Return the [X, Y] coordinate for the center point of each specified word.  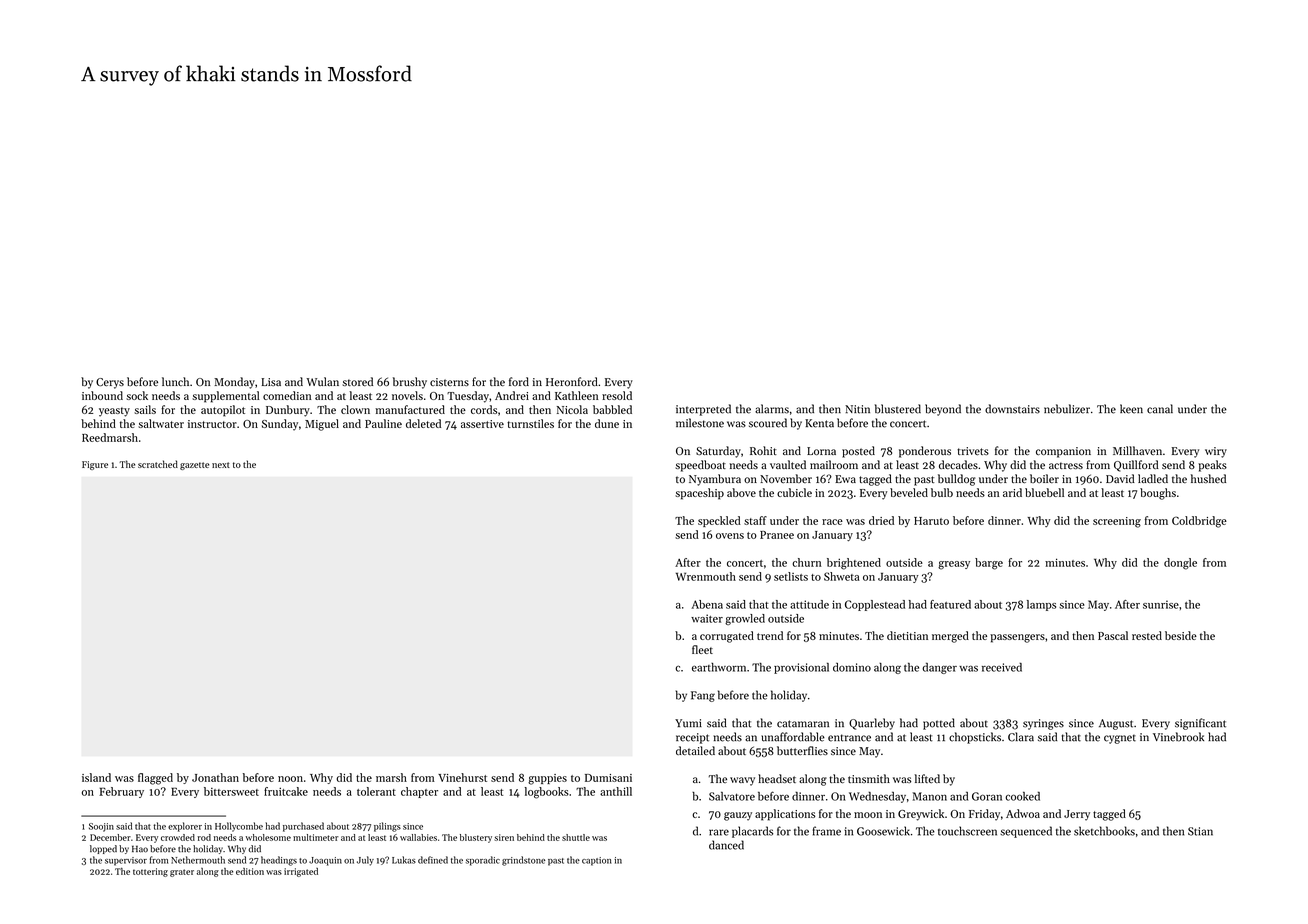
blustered [898, 409]
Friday [984, 815]
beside [1181, 635]
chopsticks [975, 738]
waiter [707, 618]
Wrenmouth [706, 576]
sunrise [1161, 604]
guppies [547, 779]
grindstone [523, 861]
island [96, 777]
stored [357, 381]
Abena [707, 604]
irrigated [301, 872]
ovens [730, 536]
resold [617, 395]
